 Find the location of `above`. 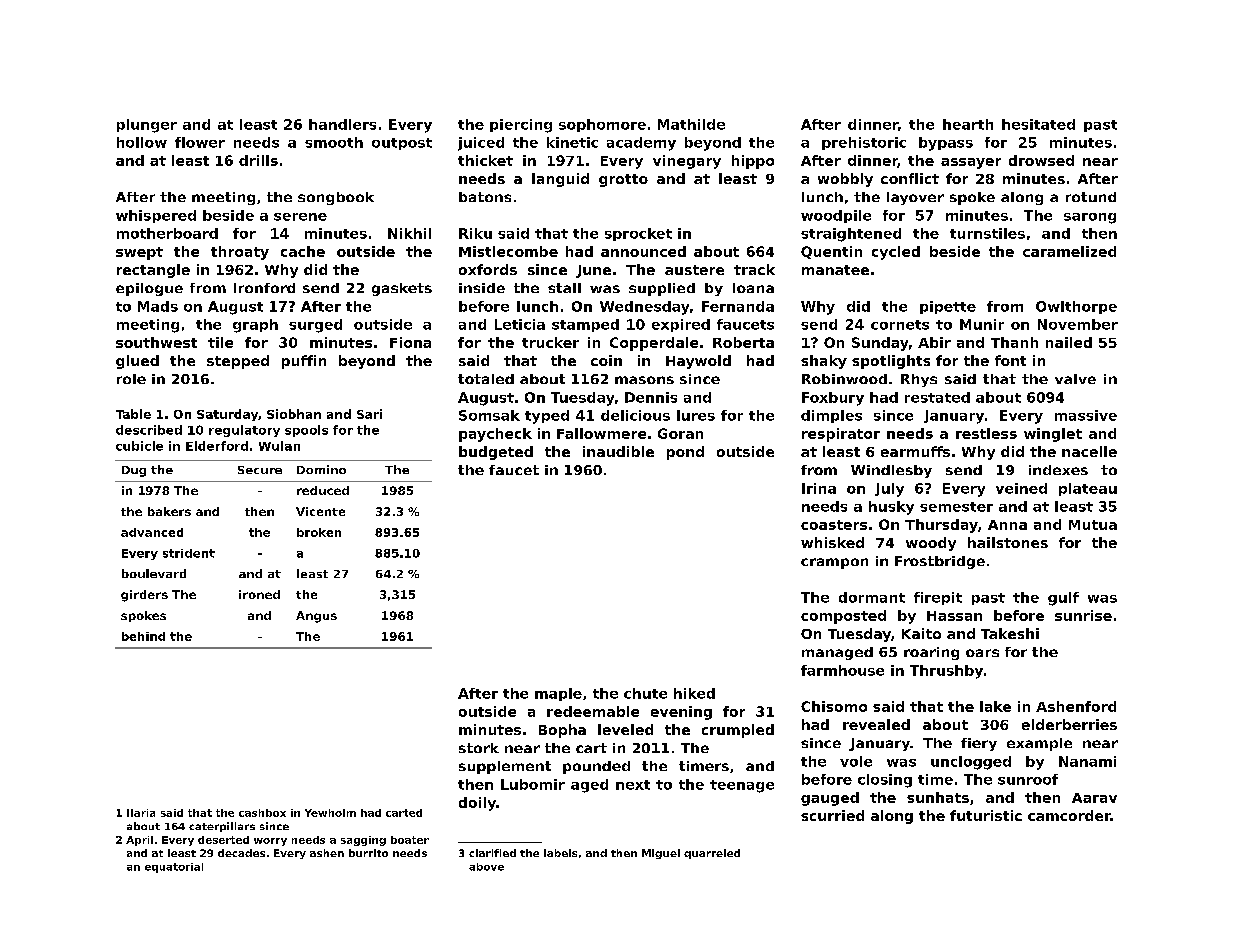

above is located at coordinates (486, 867).
